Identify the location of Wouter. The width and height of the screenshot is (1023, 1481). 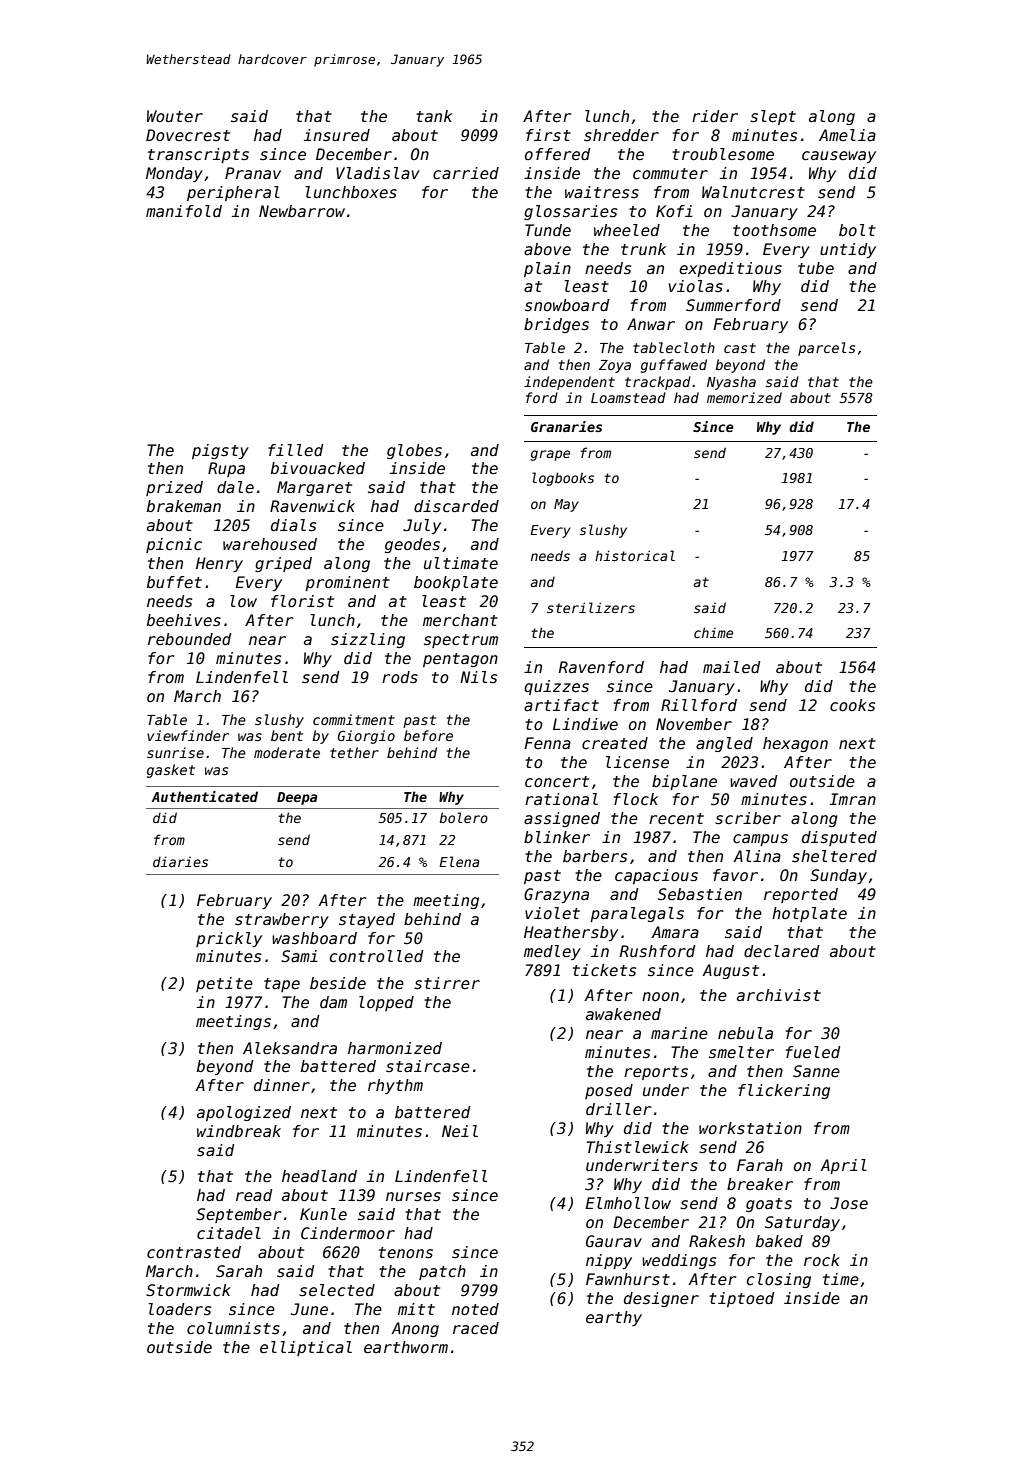
(175, 116).
